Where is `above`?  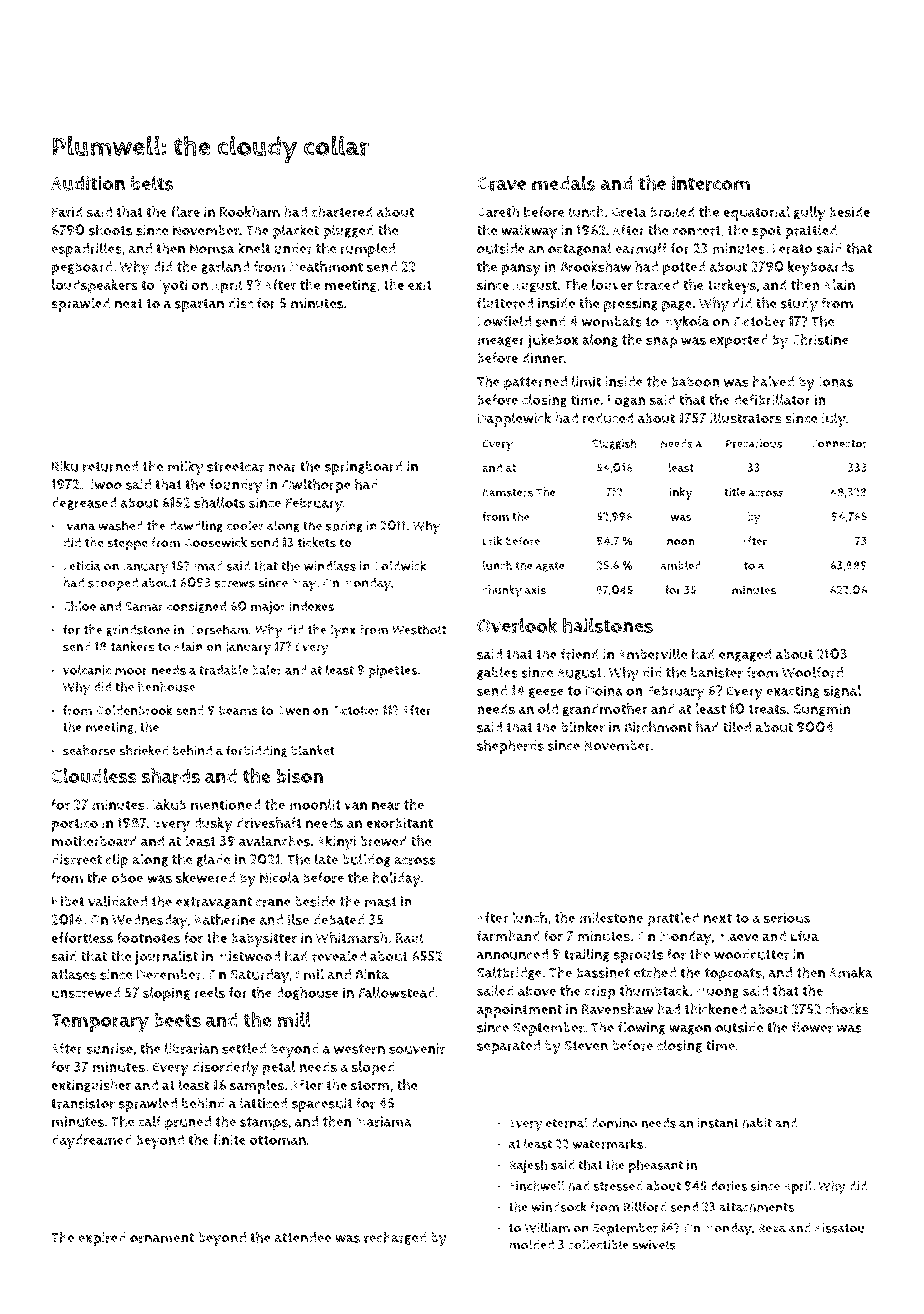 above is located at coordinates (537, 990).
